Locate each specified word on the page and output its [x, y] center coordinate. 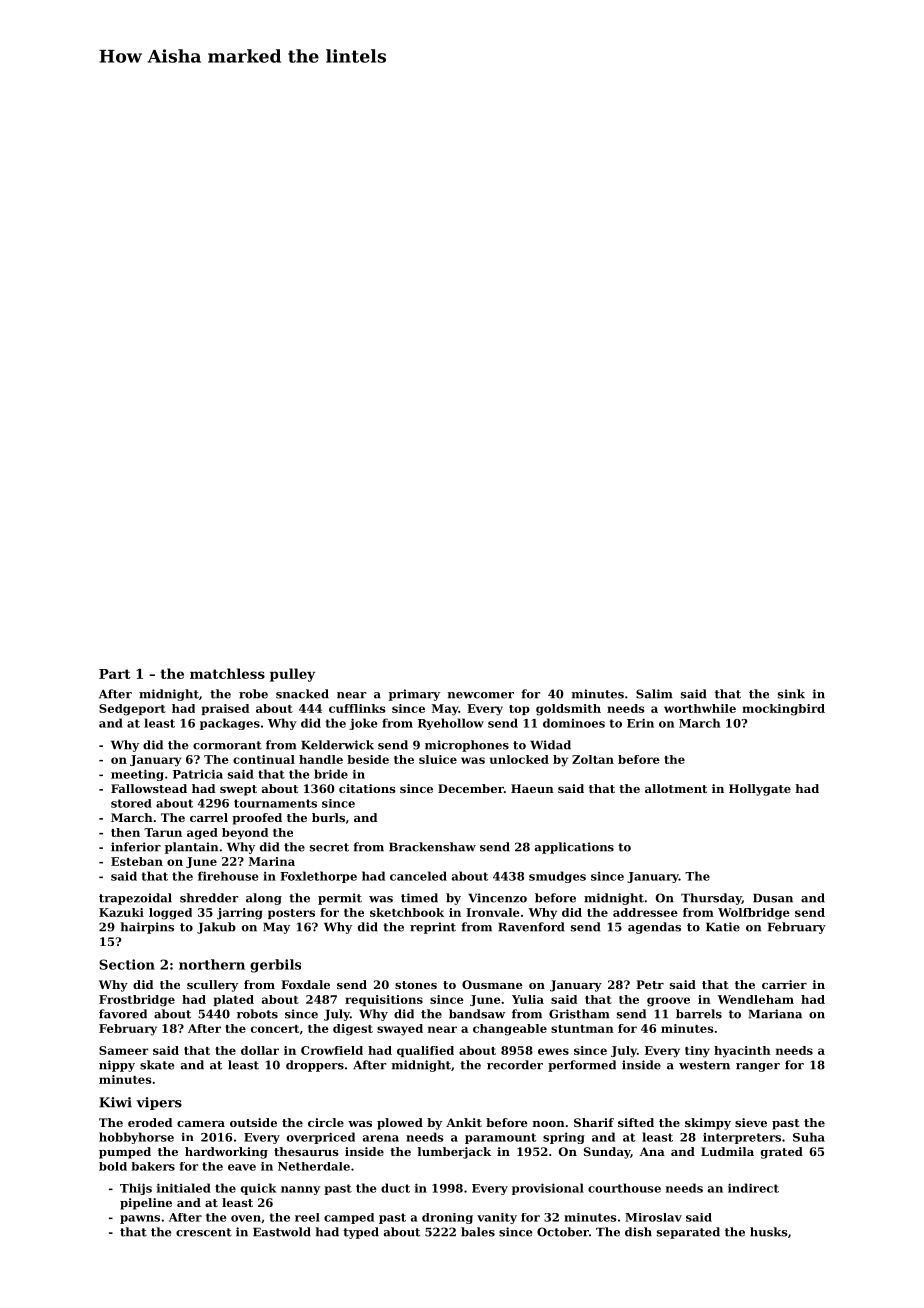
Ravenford [531, 927]
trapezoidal [135, 899]
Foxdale [305, 984]
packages [230, 724]
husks [769, 1232]
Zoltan [593, 759]
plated [234, 1000]
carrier [784, 984]
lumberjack [454, 1153]
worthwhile [700, 708]
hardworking [226, 1153]
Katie [723, 927]
